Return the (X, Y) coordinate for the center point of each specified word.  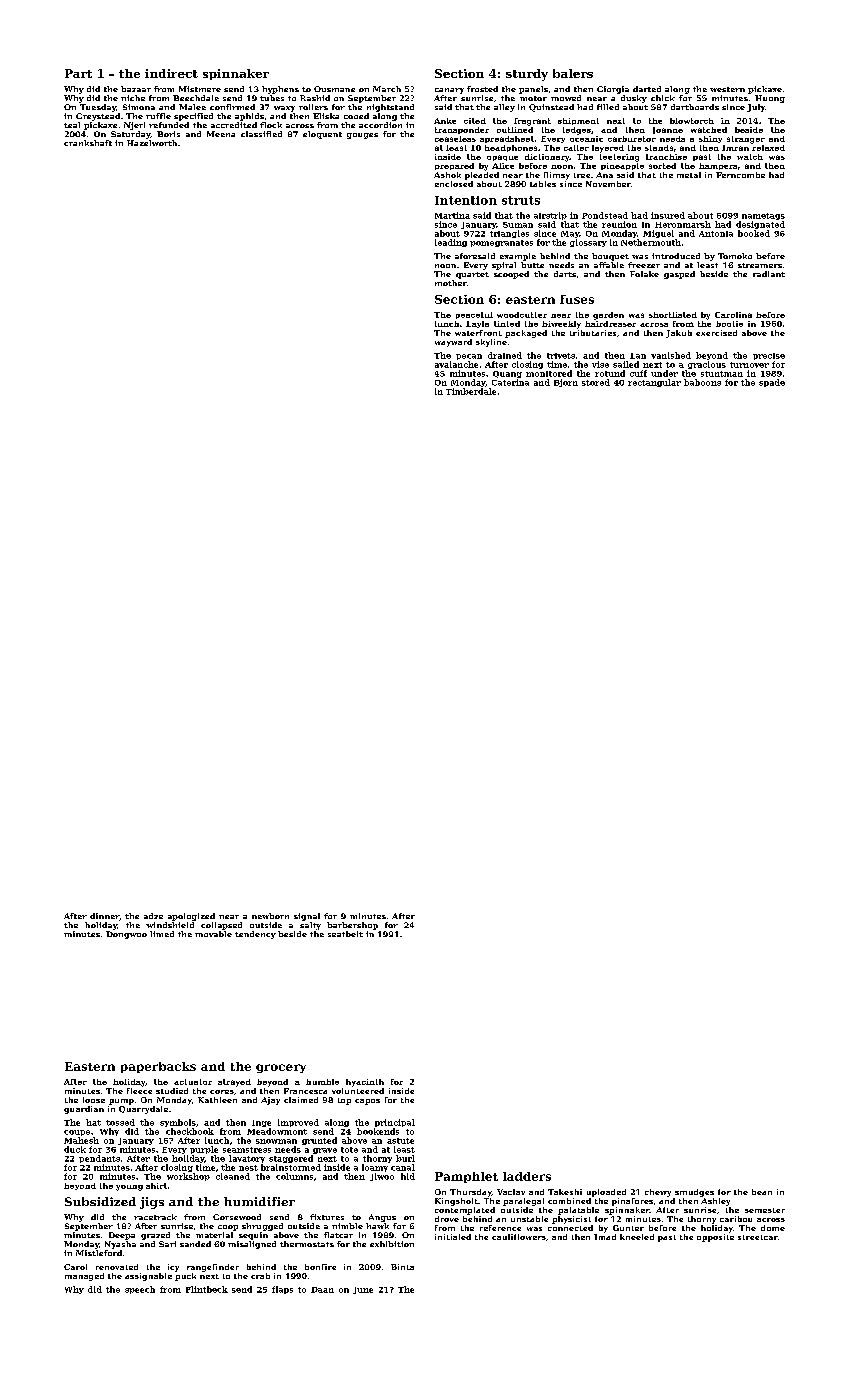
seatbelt (345, 934)
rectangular (654, 383)
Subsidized (100, 1201)
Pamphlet (466, 1177)
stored (596, 382)
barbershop (352, 926)
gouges (362, 136)
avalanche (456, 364)
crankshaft (88, 143)
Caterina (510, 382)
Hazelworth (152, 143)
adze (153, 916)
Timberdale (471, 391)
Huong (770, 99)
